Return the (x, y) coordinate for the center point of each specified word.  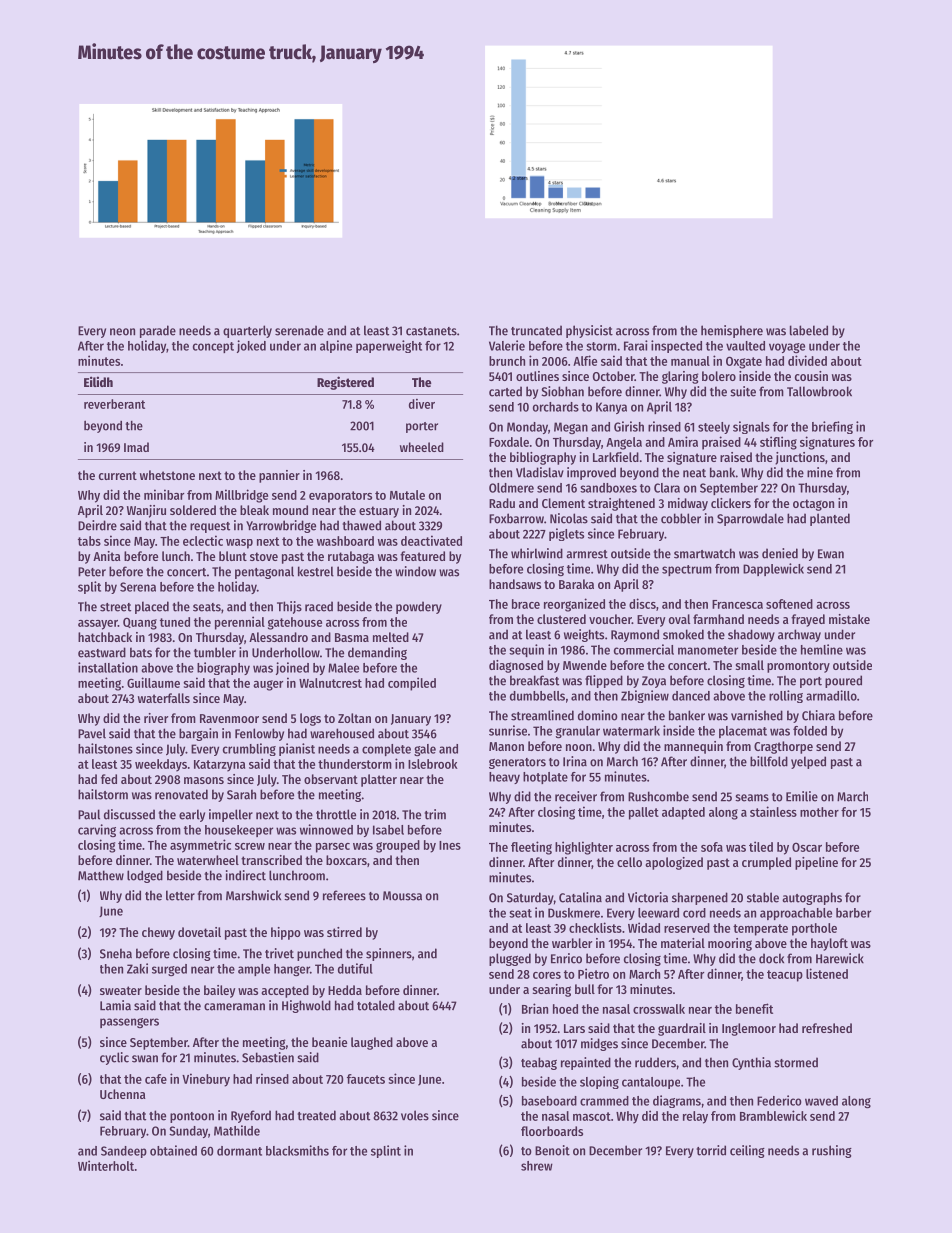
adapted (683, 813)
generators (517, 763)
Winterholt (106, 1165)
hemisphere (732, 331)
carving (97, 830)
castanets (431, 331)
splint (386, 1151)
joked (251, 346)
